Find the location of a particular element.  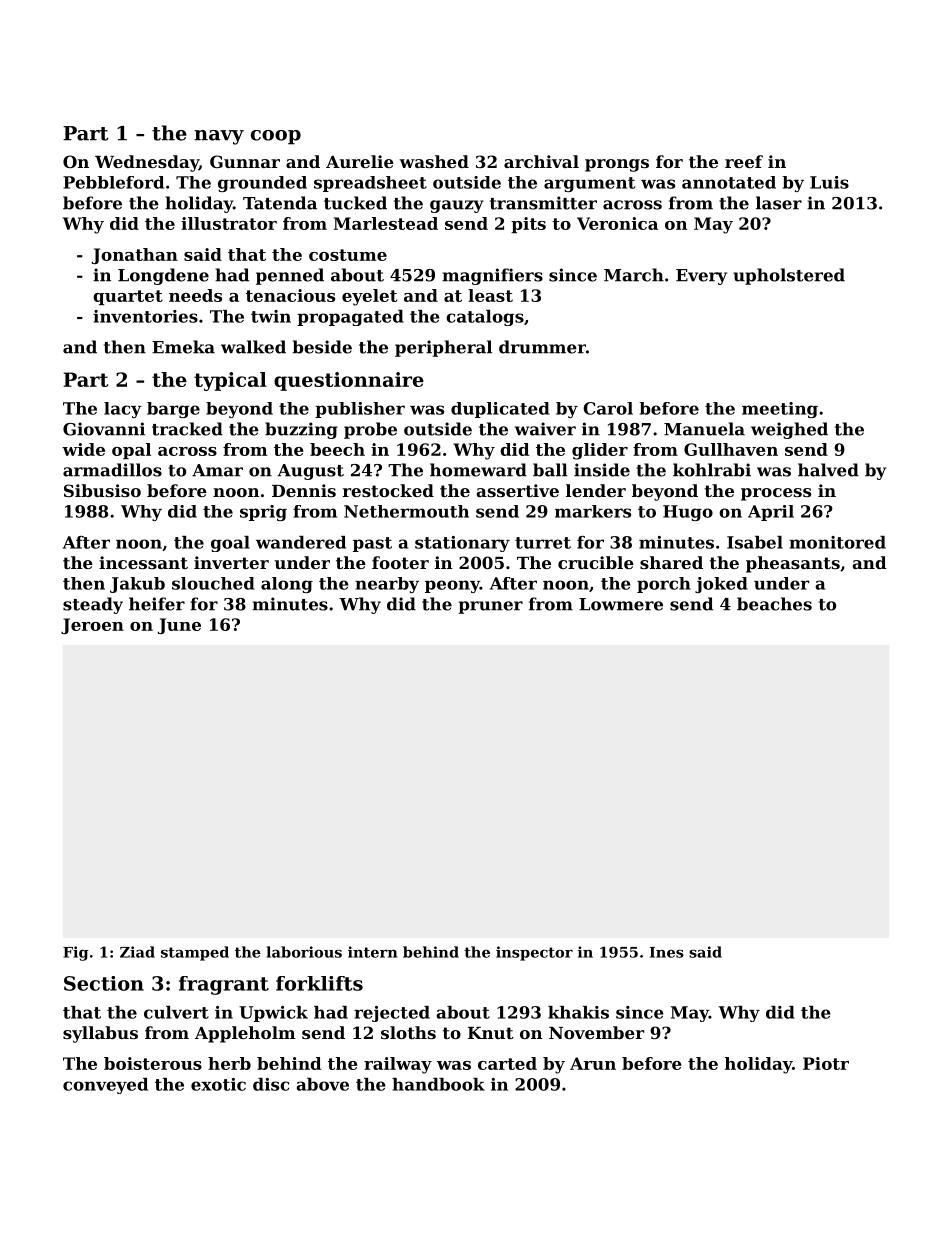

archival is located at coordinates (541, 161).
